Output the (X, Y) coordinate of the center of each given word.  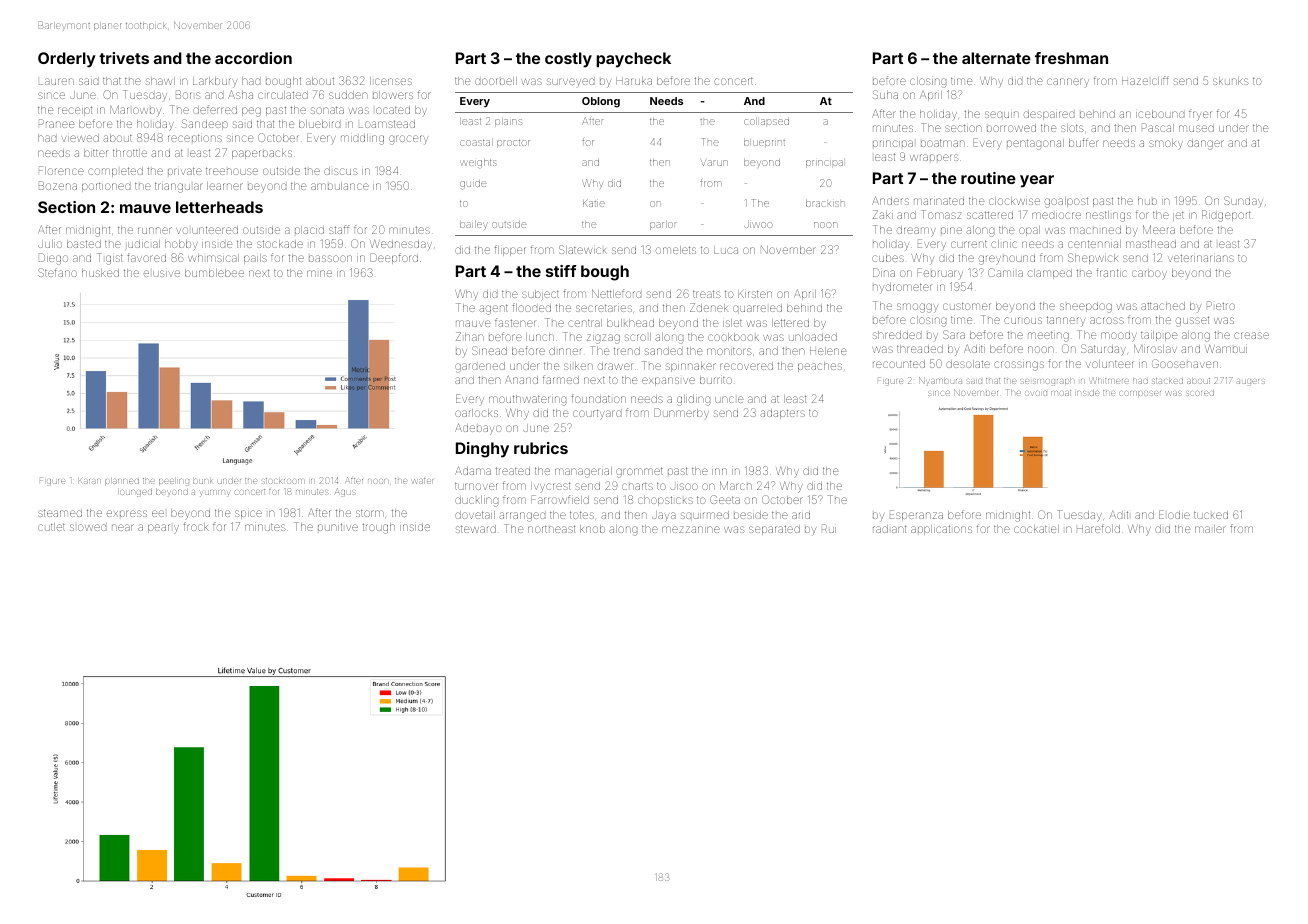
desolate (968, 364)
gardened (480, 367)
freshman (1071, 58)
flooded (531, 307)
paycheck (633, 60)
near (123, 527)
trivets (124, 58)
